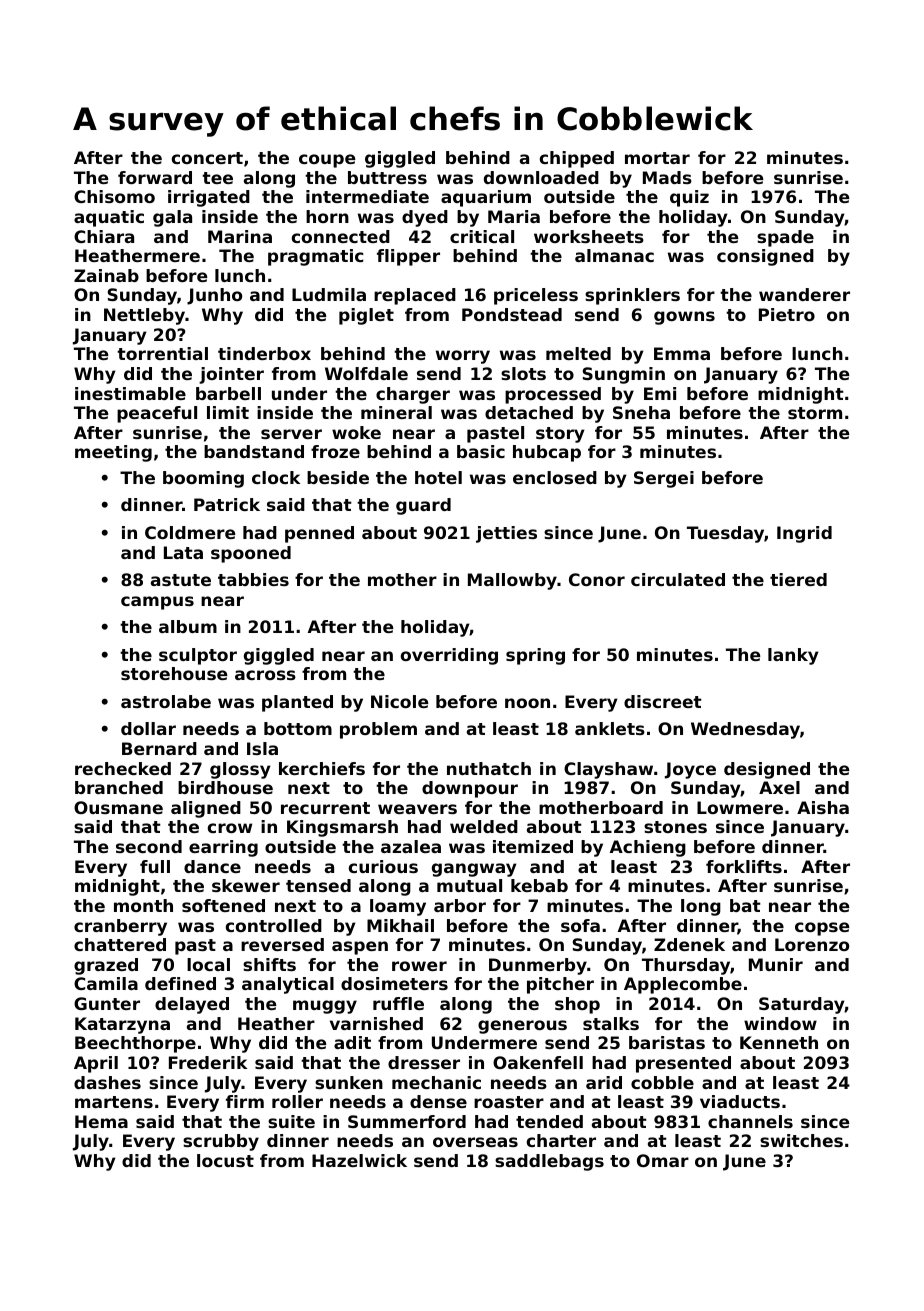  What do you see at coordinates (522, 1027) in the screenshot?
I see `generous` at bounding box center [522, 1027].
